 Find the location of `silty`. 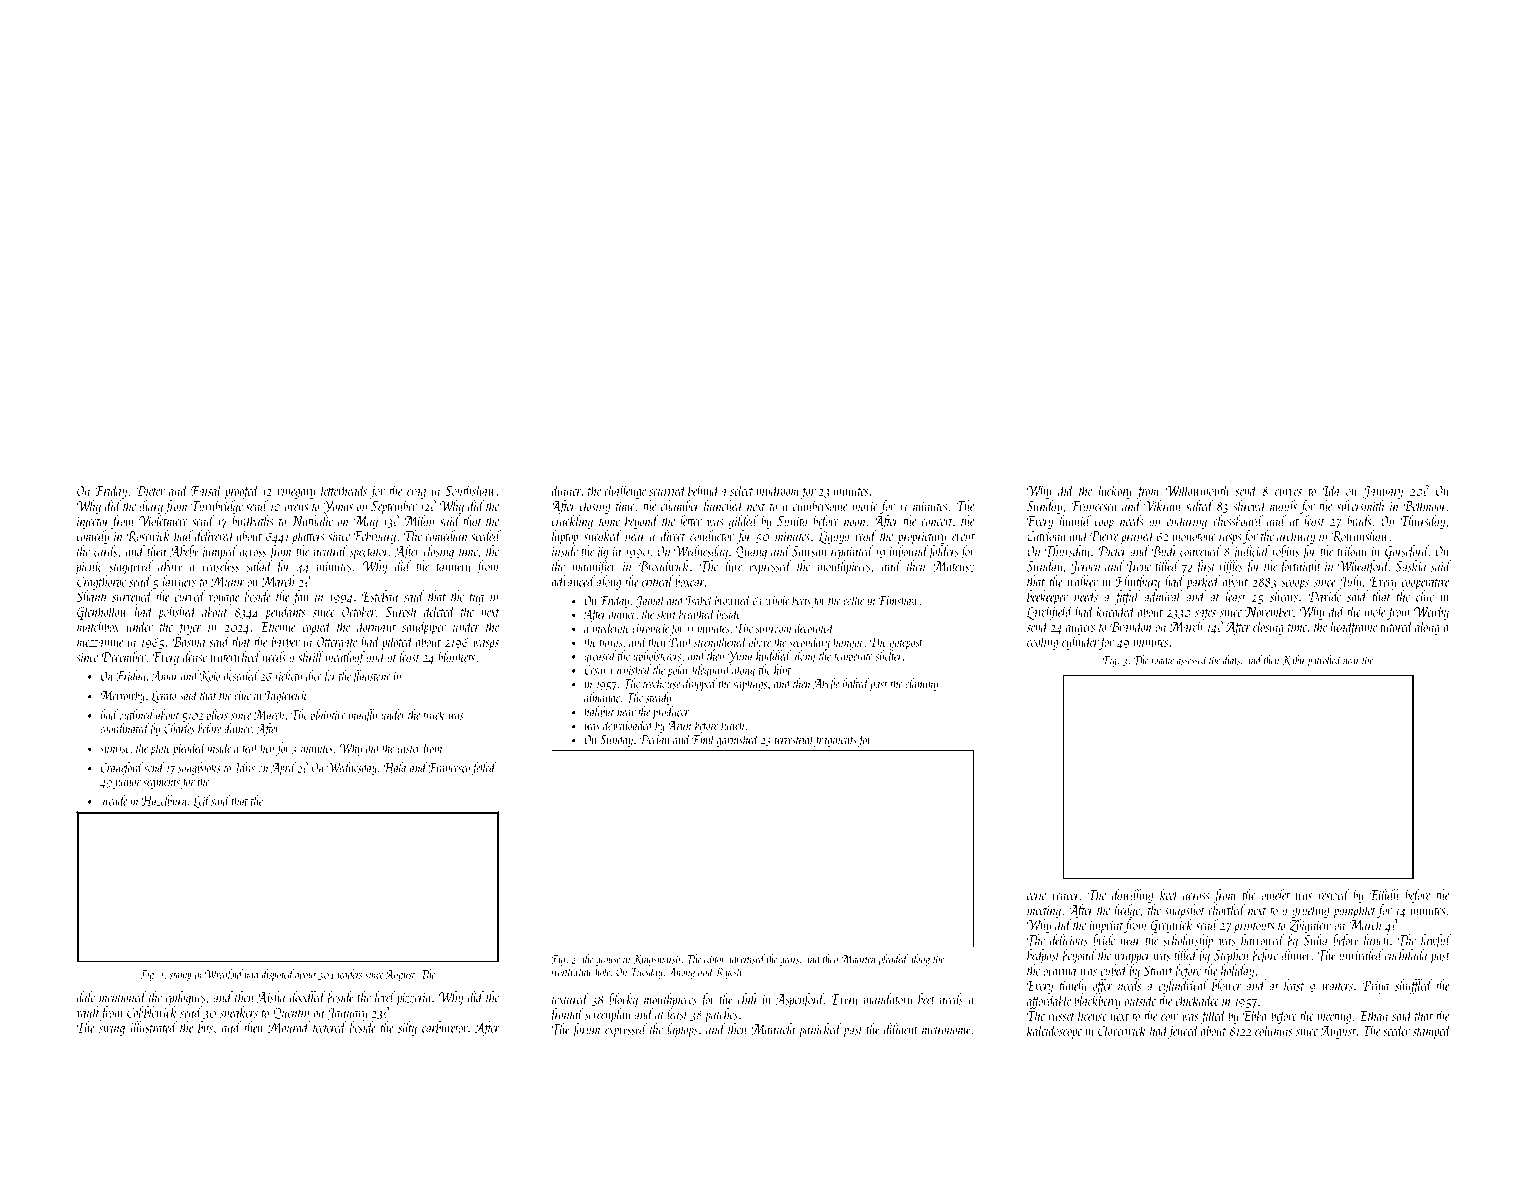

silty is located at coordinates (407, 1028).
